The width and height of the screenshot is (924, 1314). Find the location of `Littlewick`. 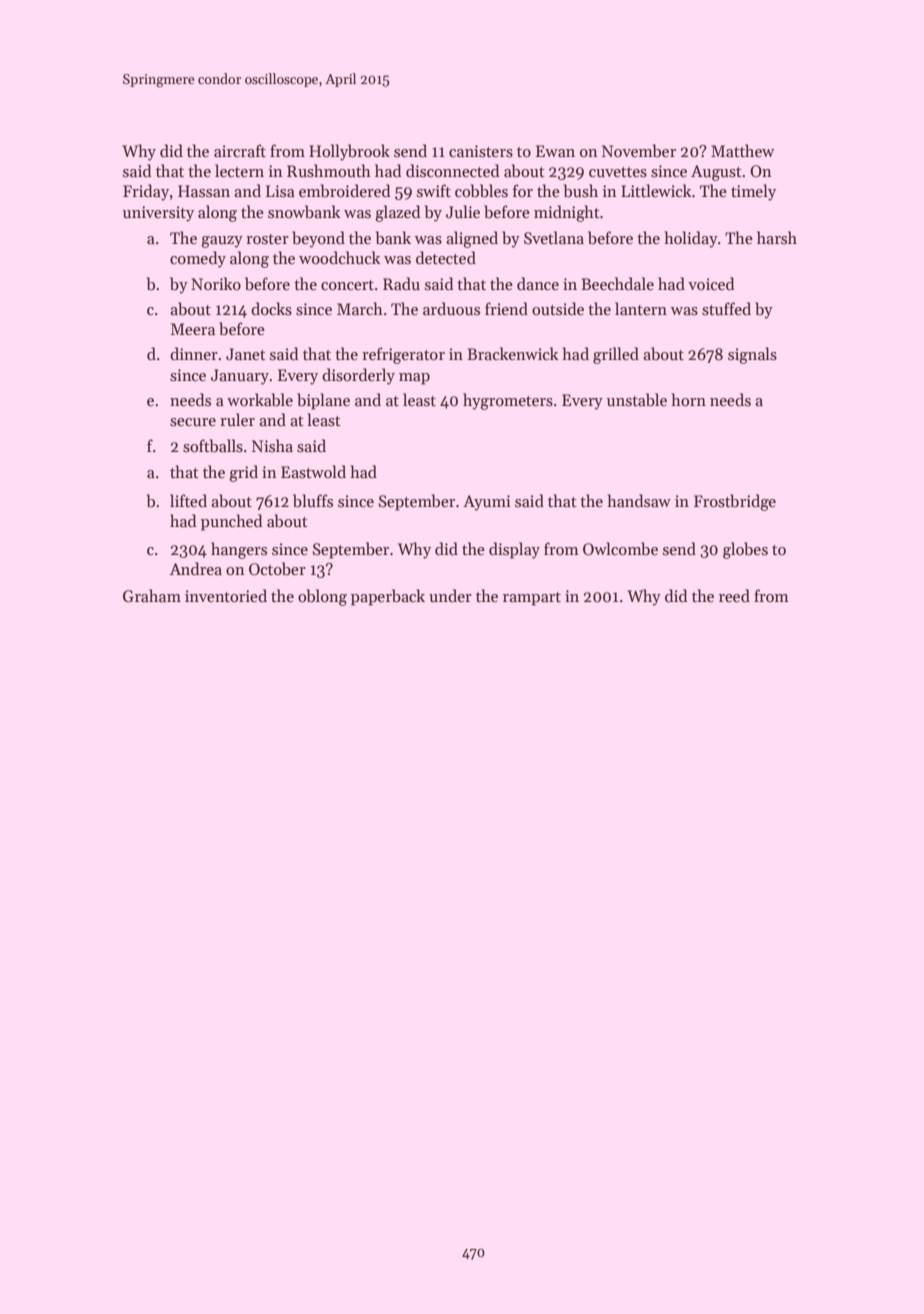

Littlewick is located at coordinates (656, 190).
